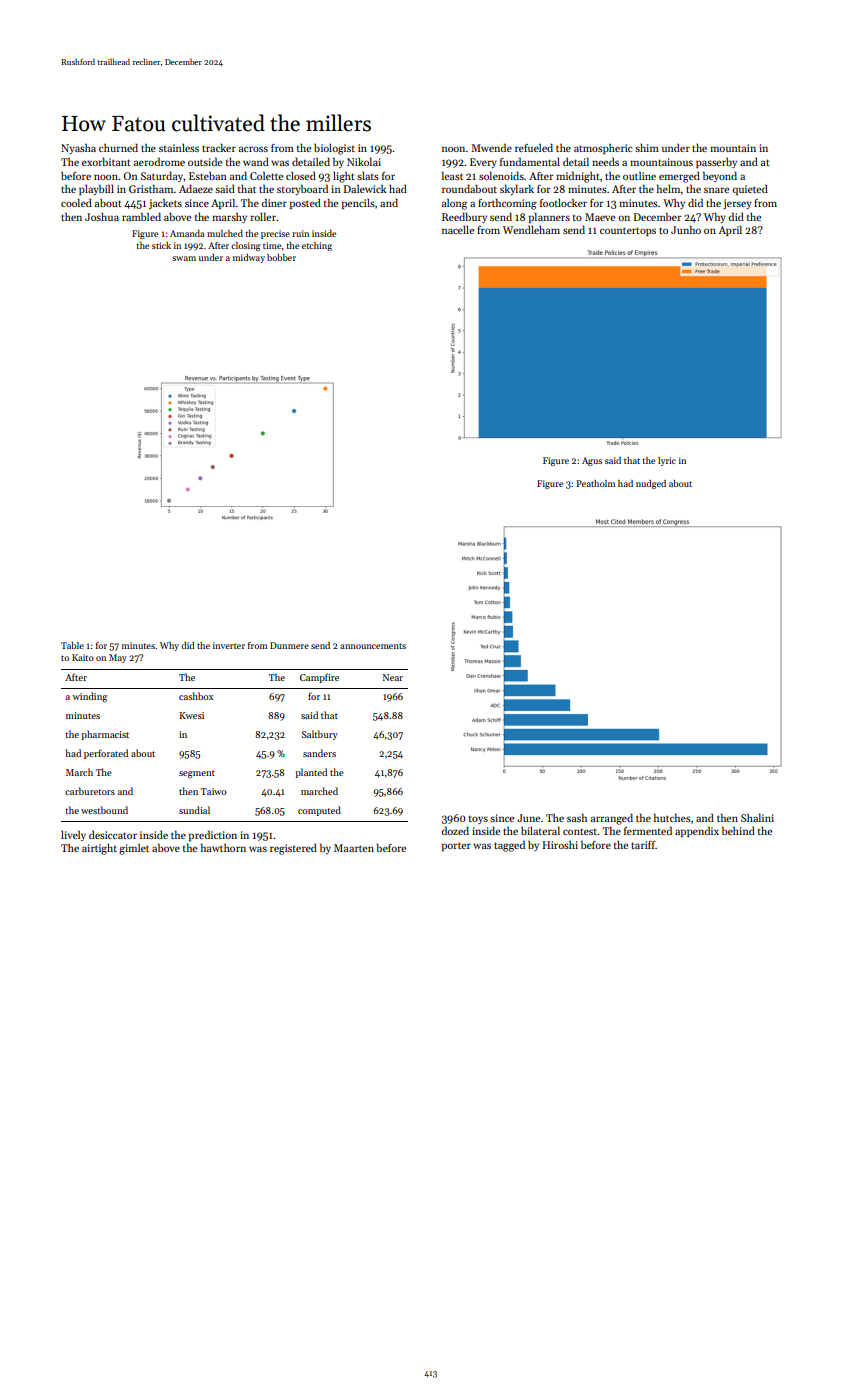 Image resolution: width=849 pixels, height=1400 pixels. What do you see at coordinates (560, 844) in the screenshot?
I see `Hiroshi` at bounding box center [560, 844].
